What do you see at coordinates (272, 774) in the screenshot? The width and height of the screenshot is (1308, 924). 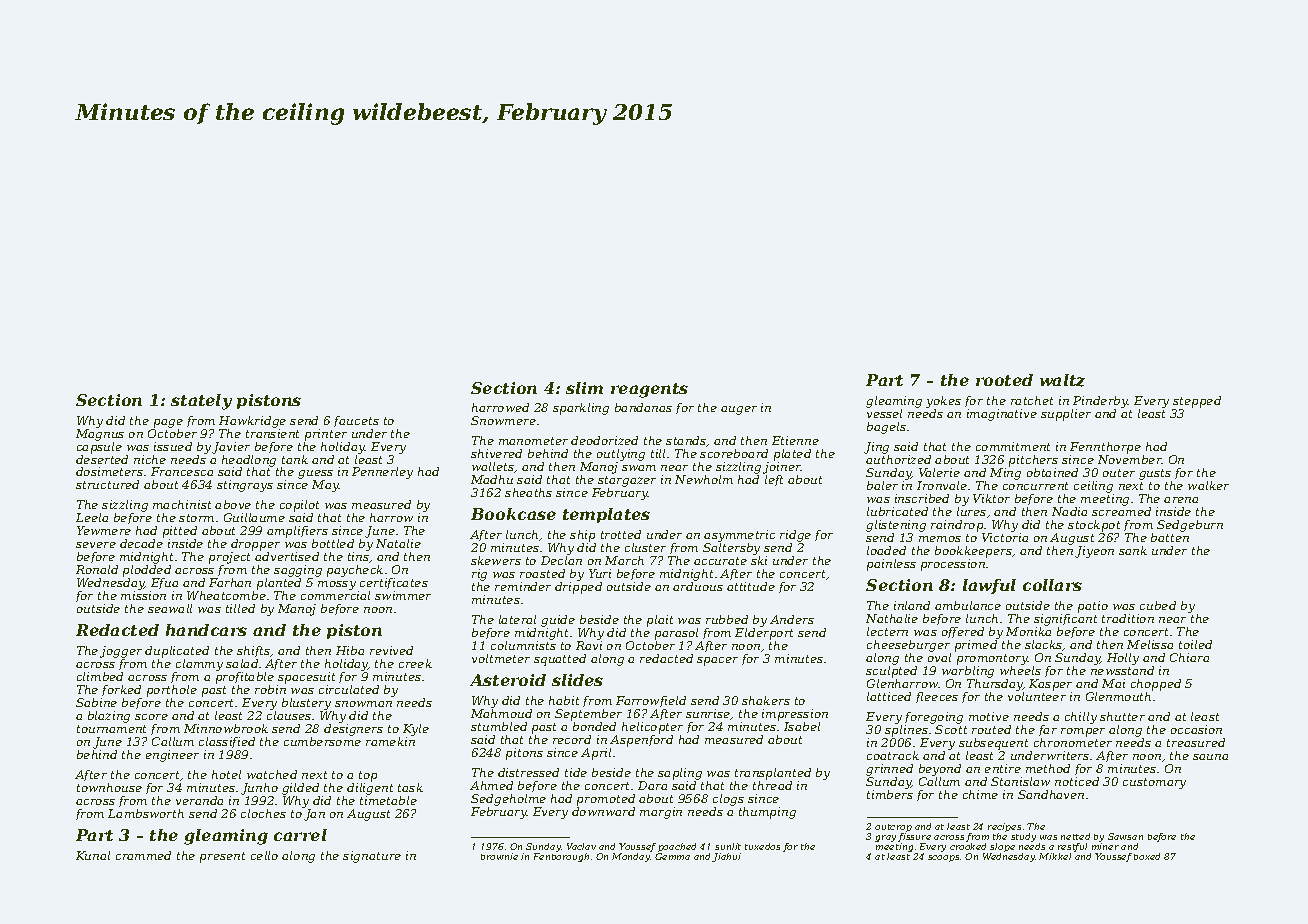 I see `watched` at bounding box center [272, 774].
